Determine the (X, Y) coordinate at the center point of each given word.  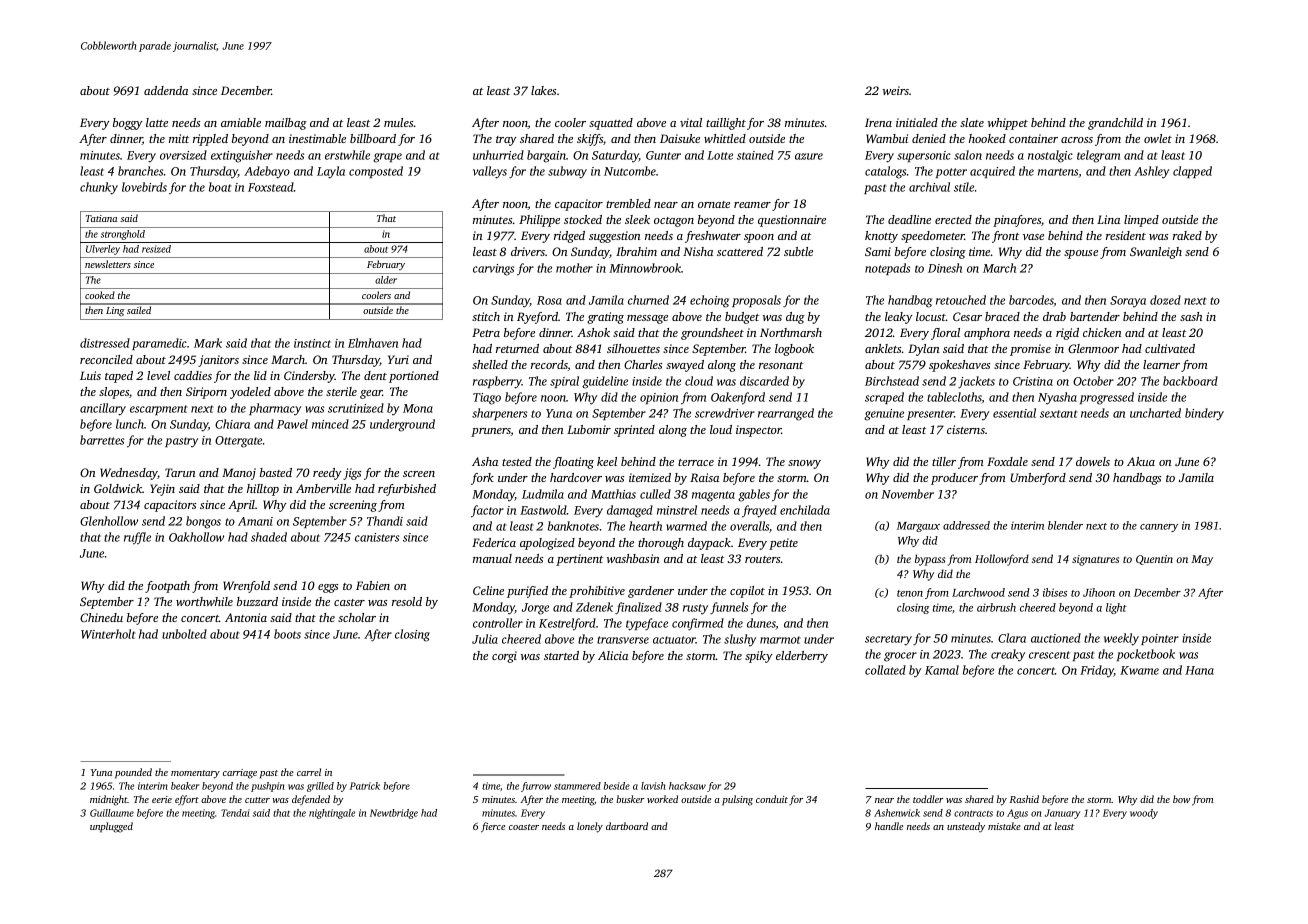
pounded (133, 773)
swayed (685, 366)
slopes (114, 393)
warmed (686, 526)
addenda (166, 90)
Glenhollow (109, 521)
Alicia (613, 655)
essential (1014, 413)
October (1093, 381)
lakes (543, 90)
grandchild (1115, 124)
